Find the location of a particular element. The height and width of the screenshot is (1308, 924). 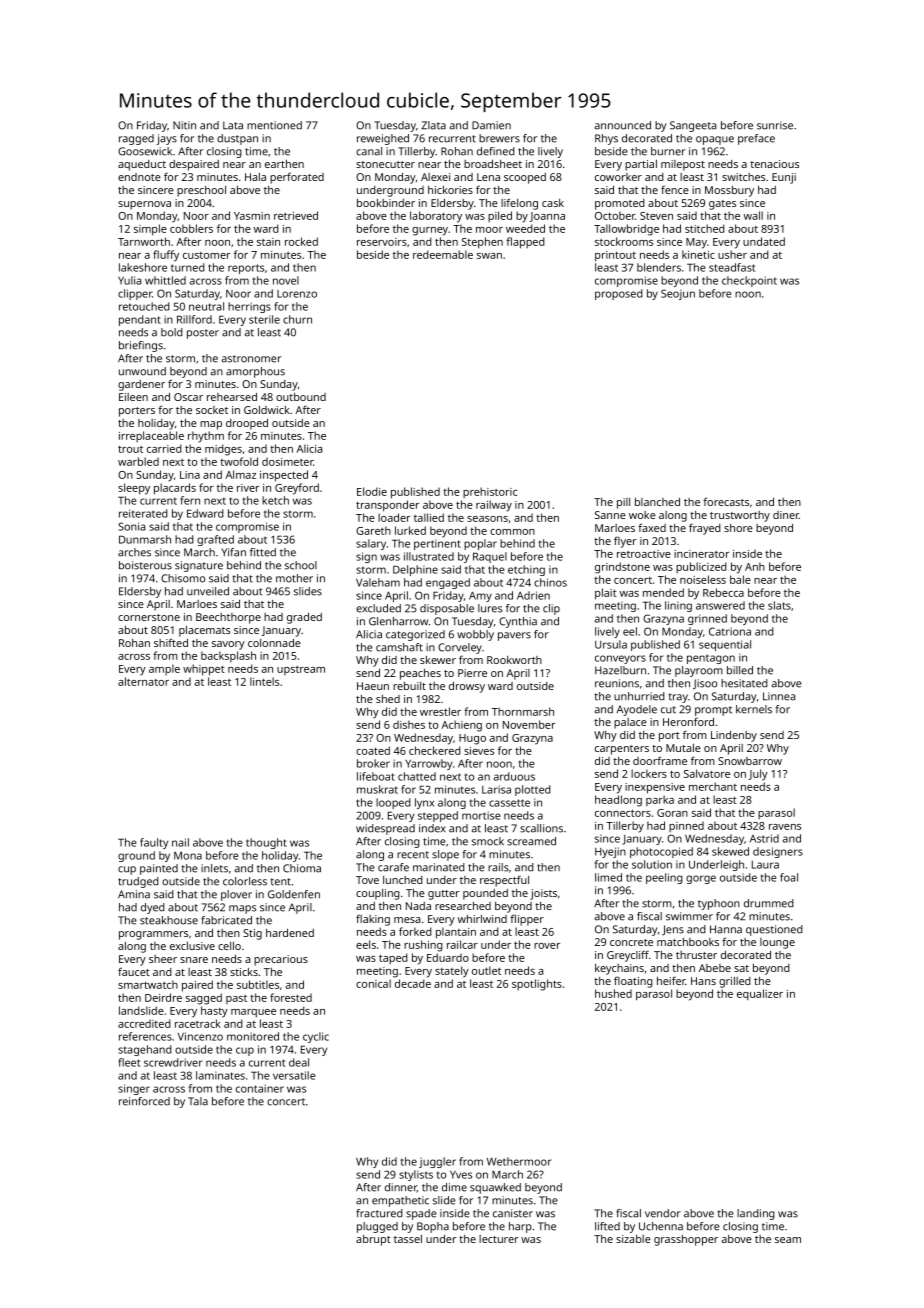

shifted is located at coordinates (171, 642).
